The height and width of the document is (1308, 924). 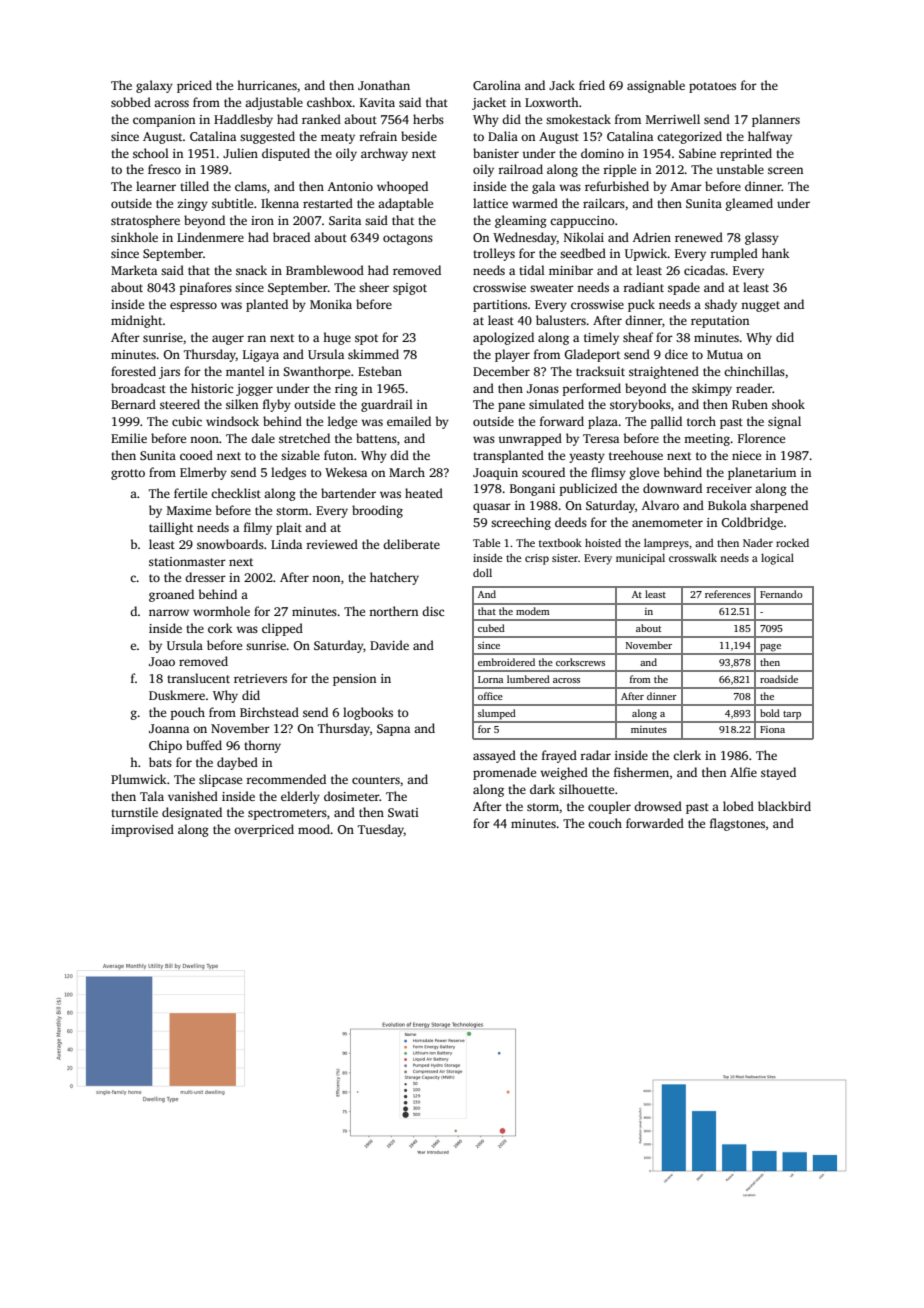 What do you see at coordinates (779, 679) in the document?
I see `roadside` at bounding box center [779, 679].
